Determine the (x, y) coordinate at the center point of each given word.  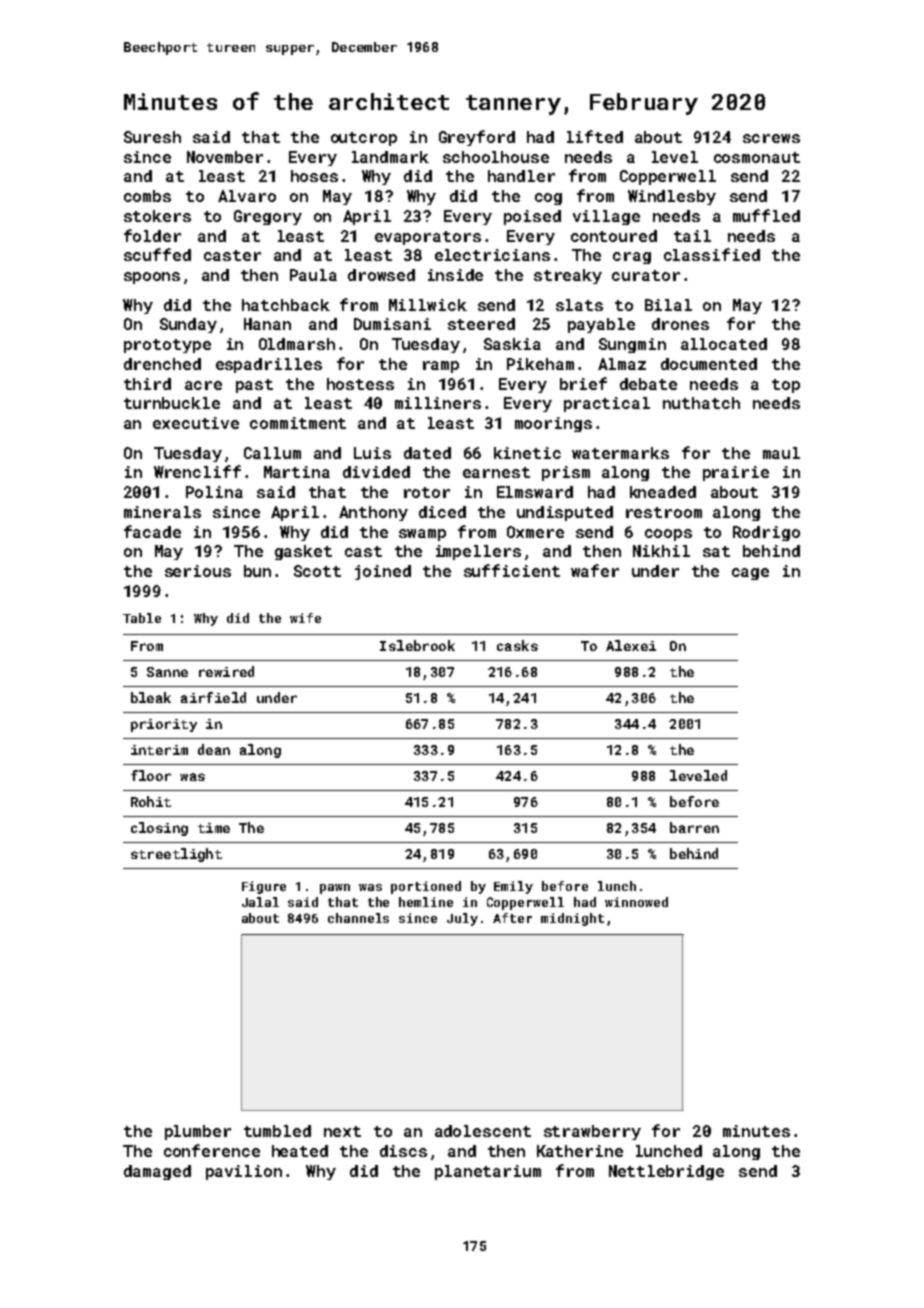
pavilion (244, 1172)
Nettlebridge (666, 1172)
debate (648, 384)
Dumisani (392, 324)
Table (142, 618)
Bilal (668, 305)
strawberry (592, 1132)
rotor (427, 492)
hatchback (286, 305)
